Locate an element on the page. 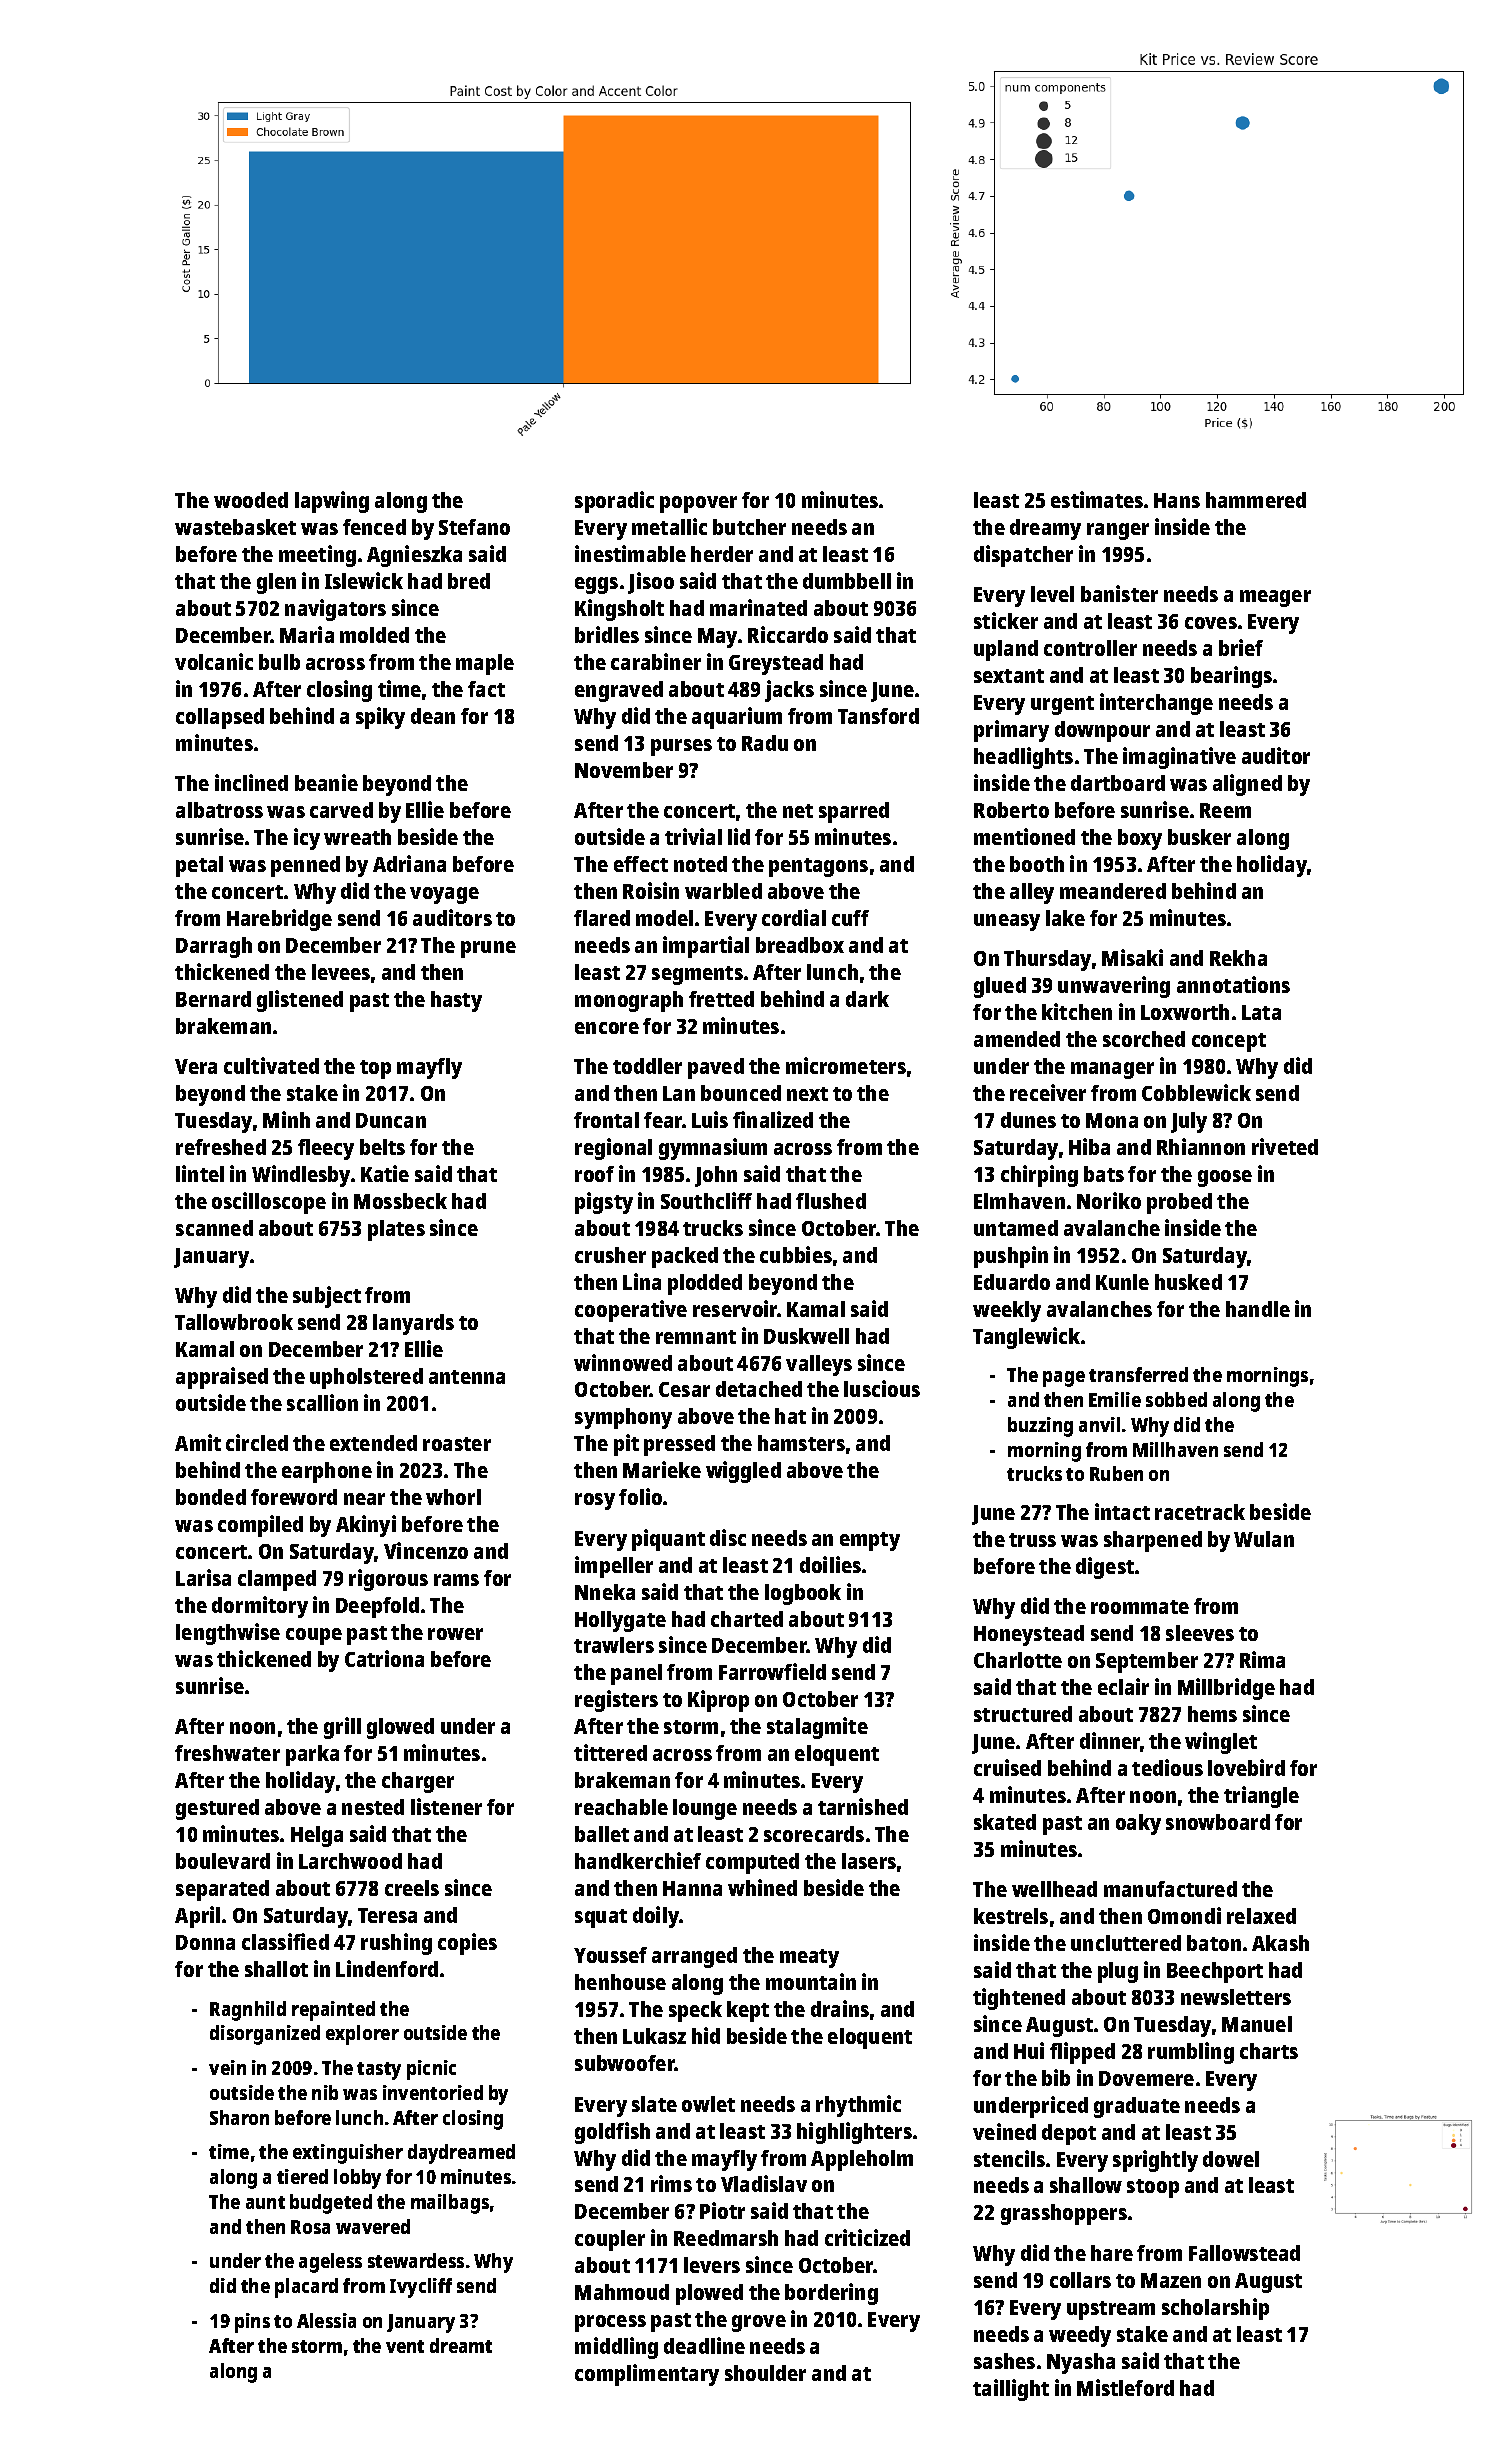  busker is located at coordinates (1199, 837).
